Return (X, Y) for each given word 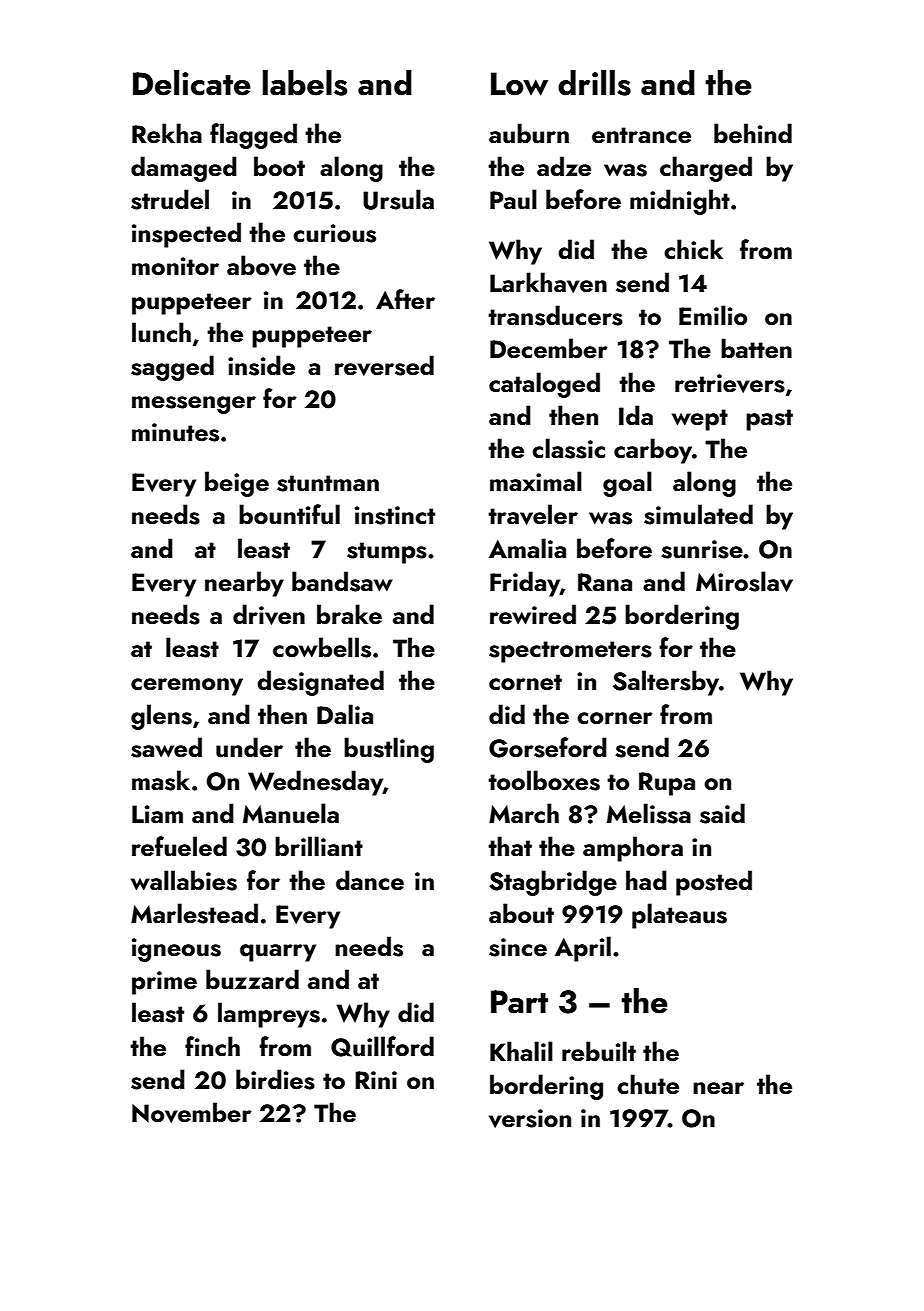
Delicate (192, 83)
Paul (513, 199)
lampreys (269, 1015)
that (510, 846)
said (722, 813)
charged (706, 169)
